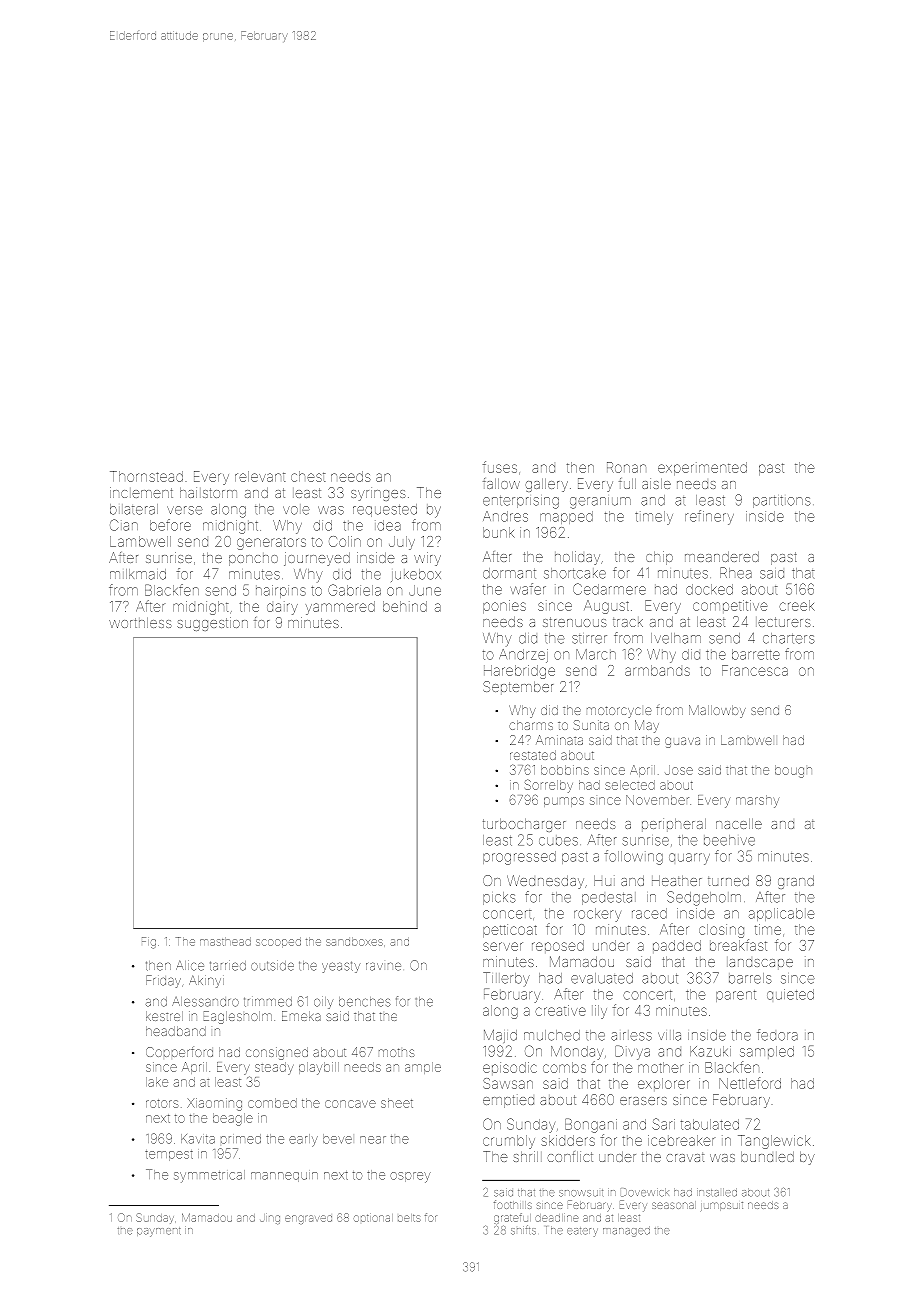 The image size is (924, 1308). Describe the element at coordinates (281, 591) in the page. I see `hairpins` at that location.
